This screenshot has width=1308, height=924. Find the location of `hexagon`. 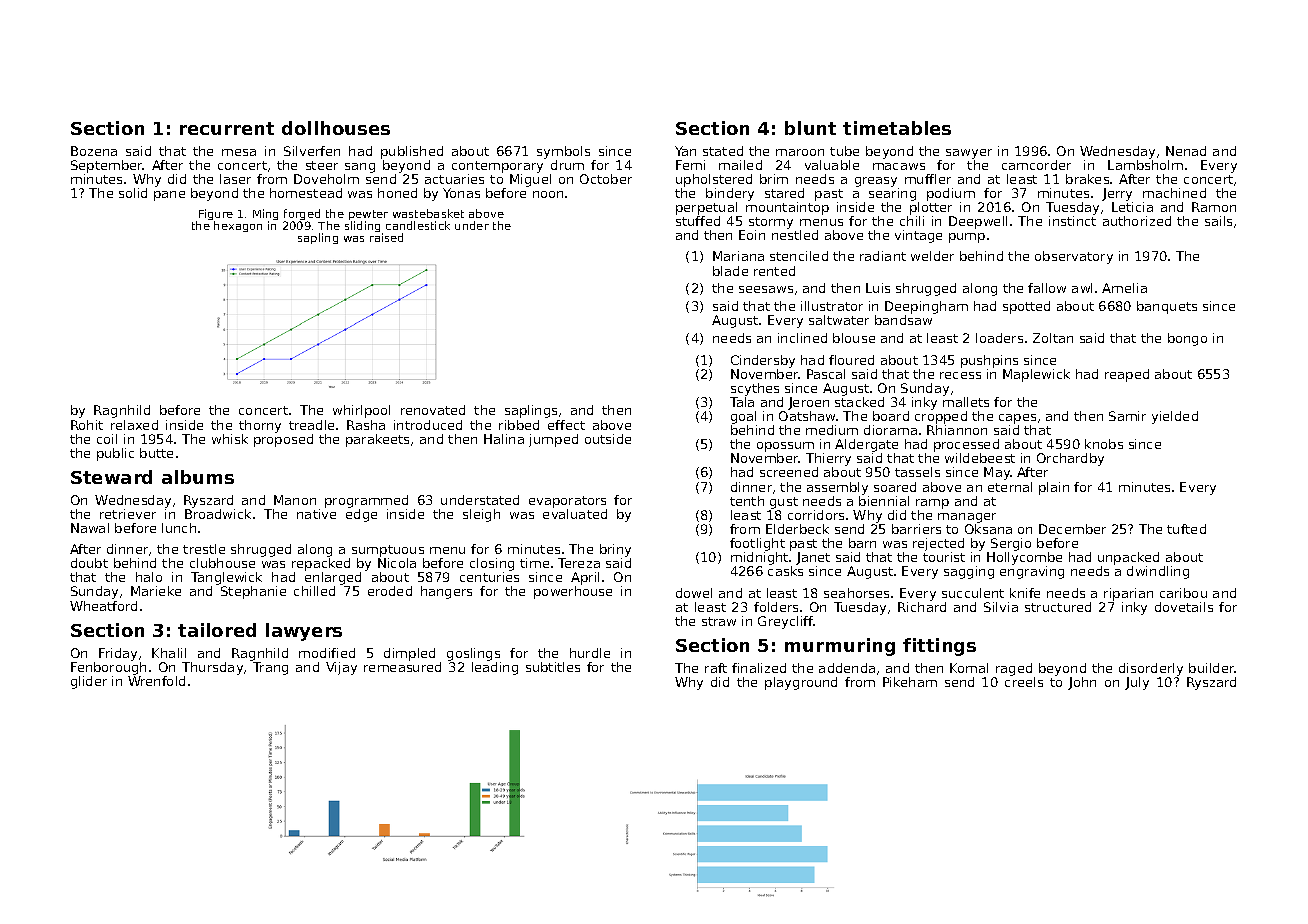

hexagon is located at coordinates (238, 226).
